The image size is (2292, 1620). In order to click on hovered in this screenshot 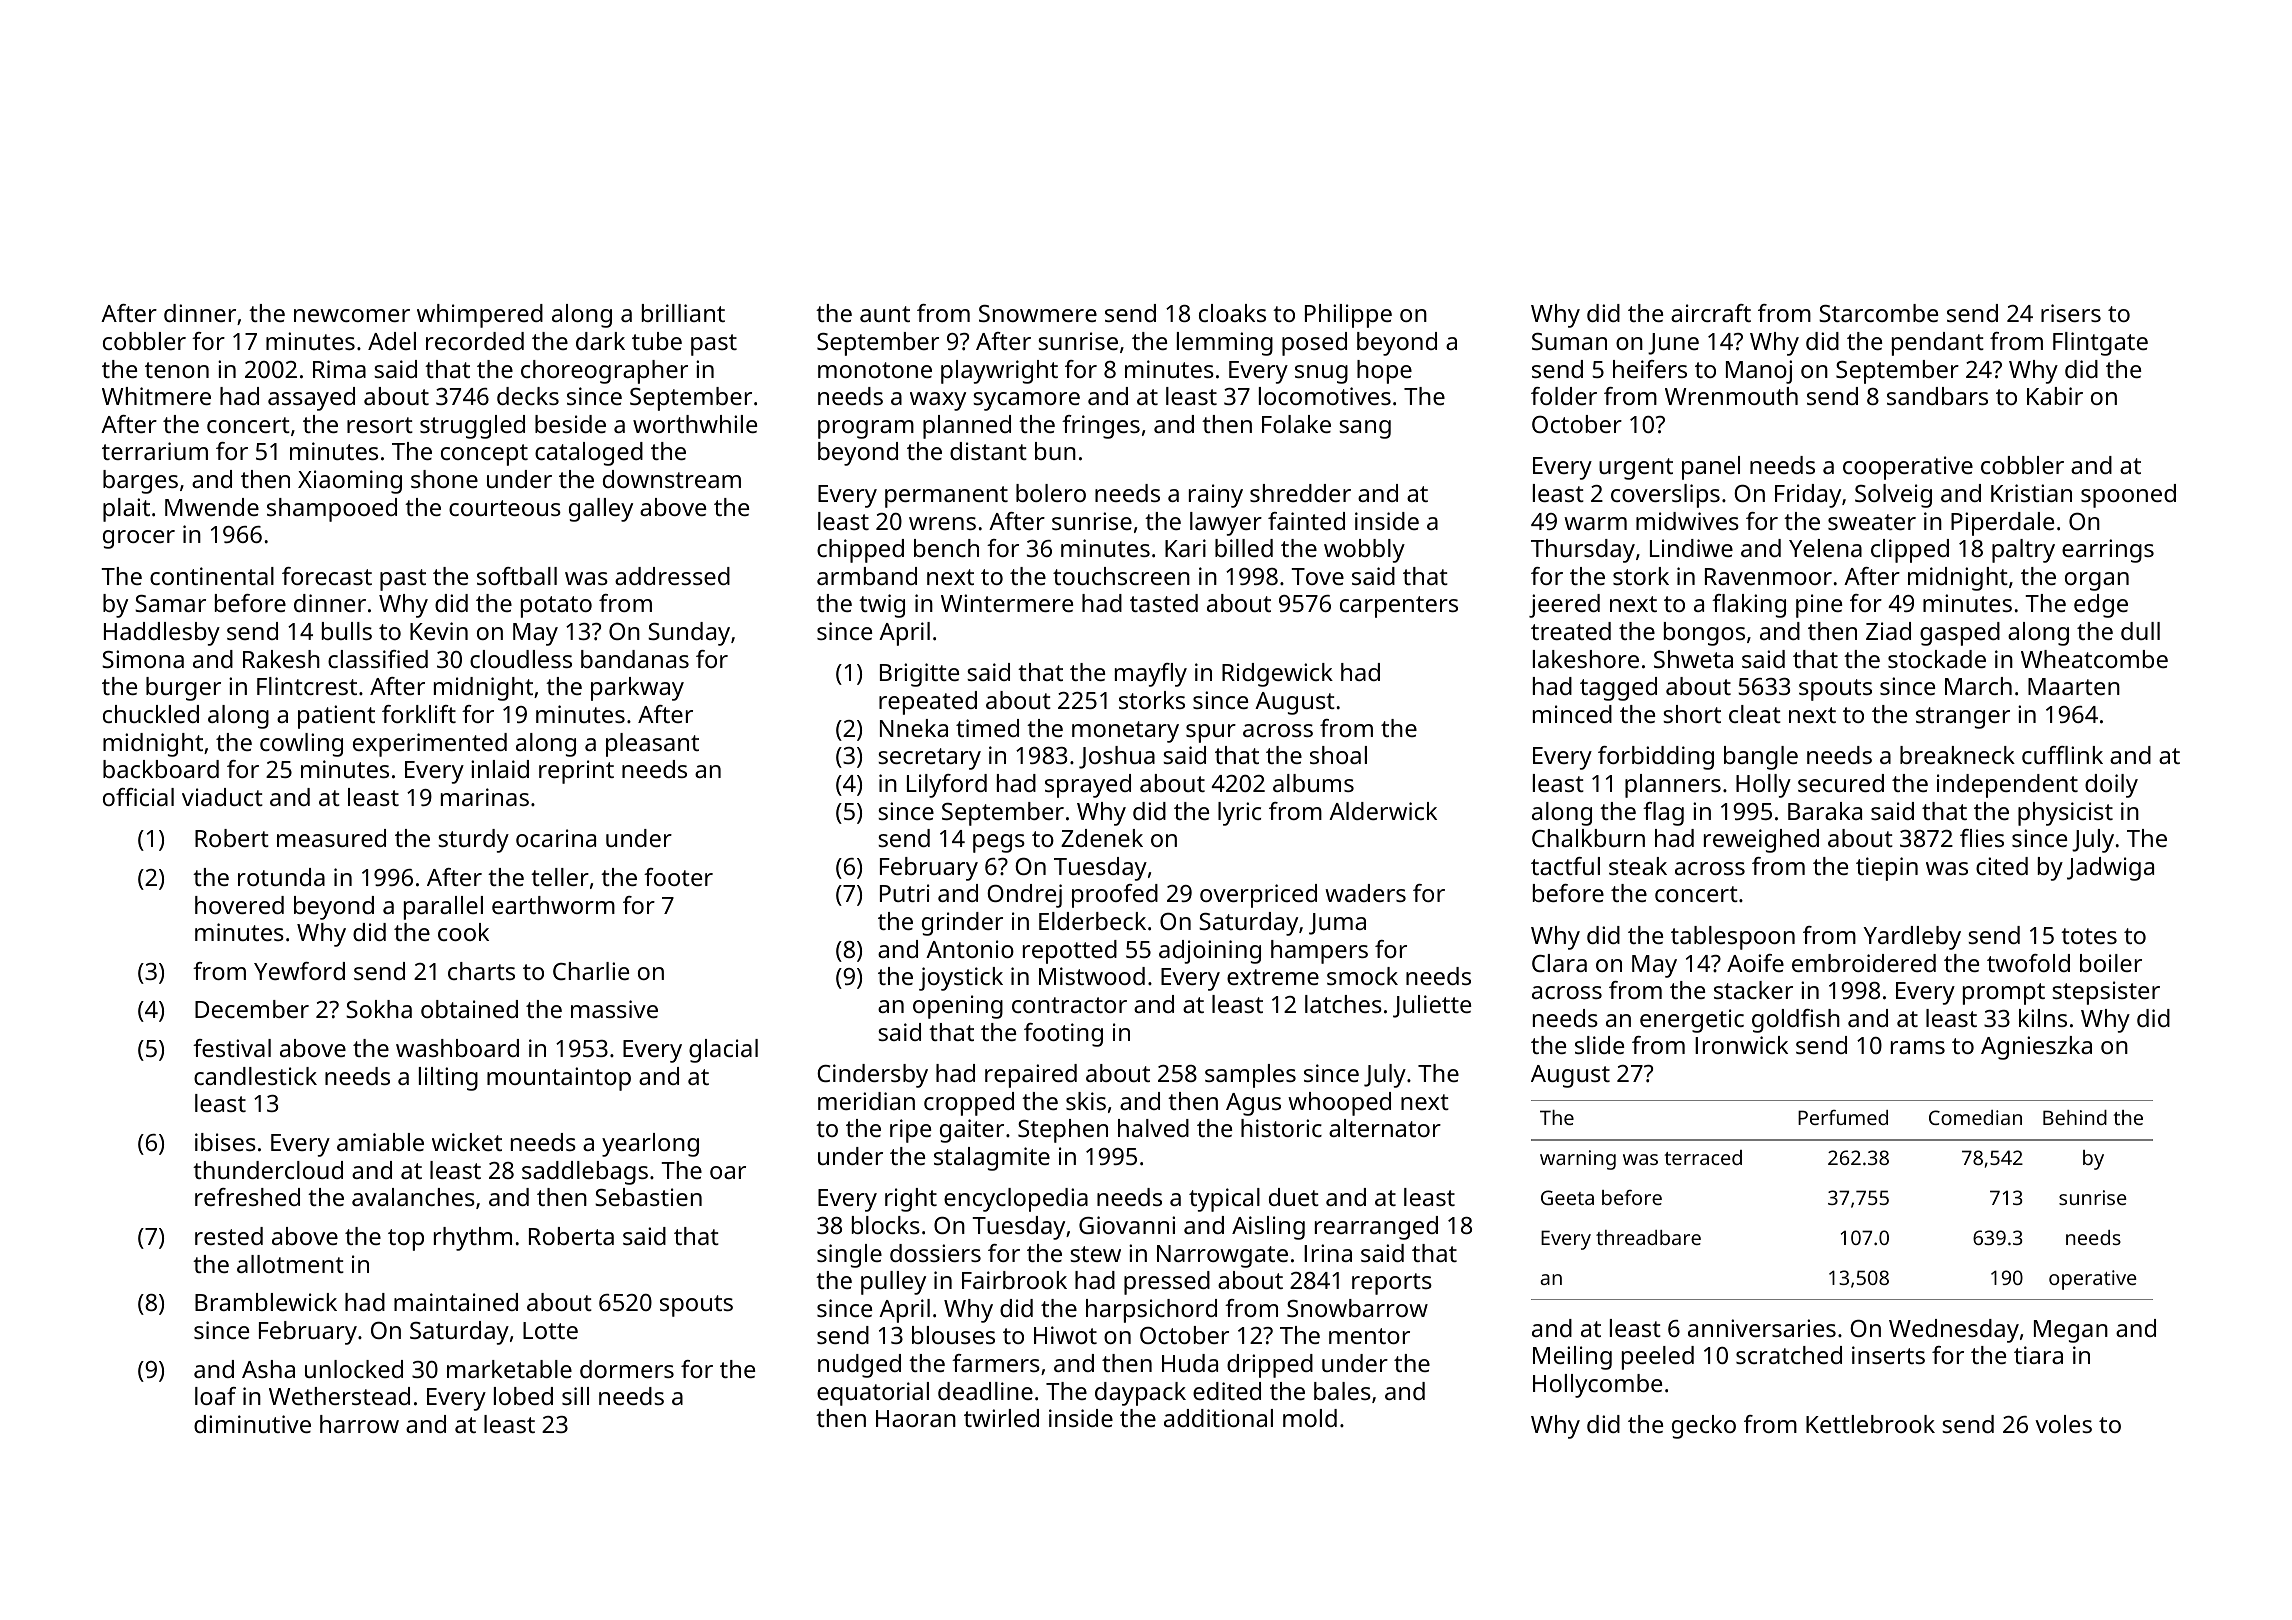, I will do `click(239, 905)`.
